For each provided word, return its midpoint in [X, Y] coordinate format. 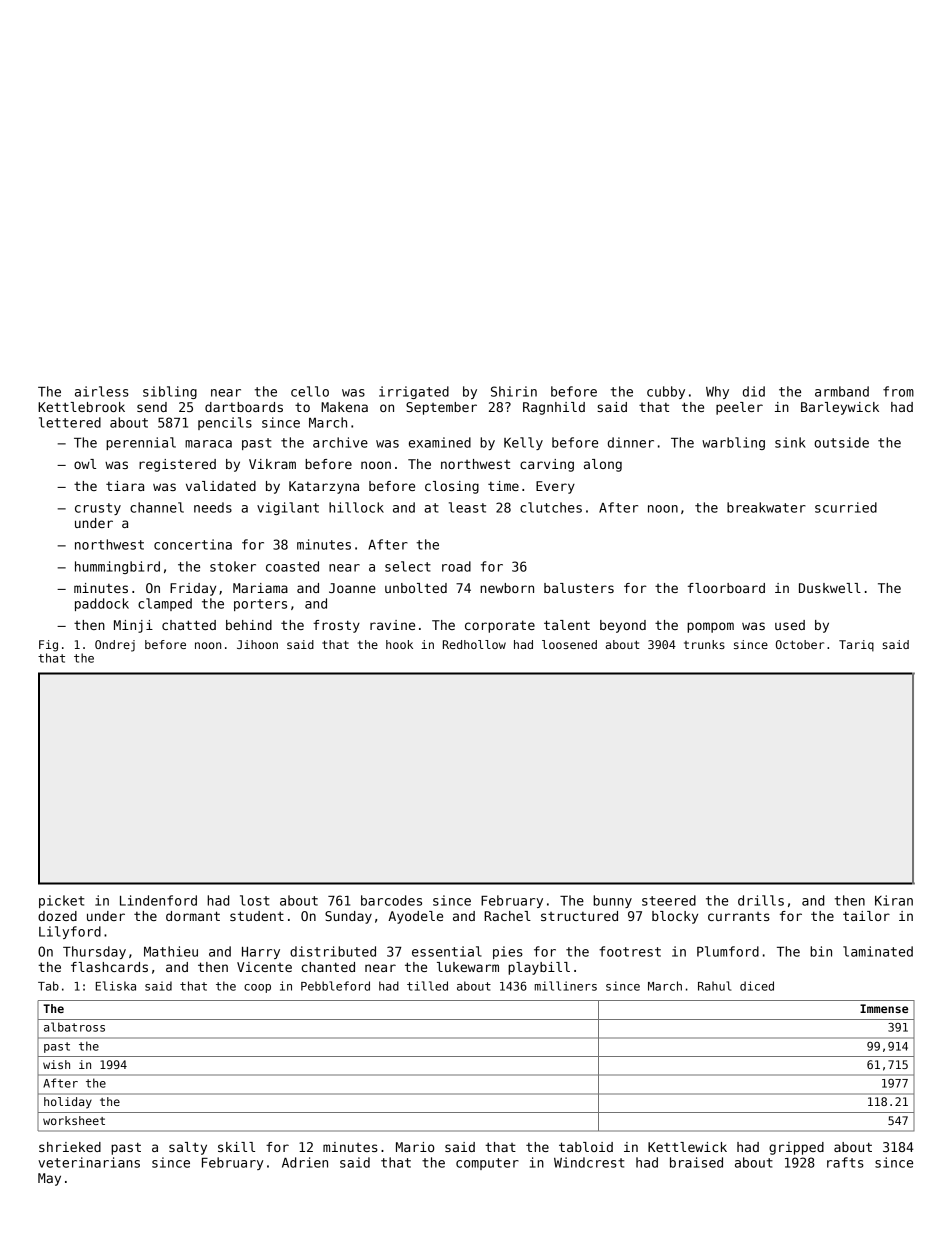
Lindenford [158, 900]
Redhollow [474, 644]
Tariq [856, 646]
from [898, 391]
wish [56, 1064]
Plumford [728, 951]
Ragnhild [554, 408]
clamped [165, 604]
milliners [566, 986]
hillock [356, 507]
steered [669, 900]
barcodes [391, 900]
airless [102, 391]
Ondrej [115, 646]
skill [236, 1147]
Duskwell [830, 588]
